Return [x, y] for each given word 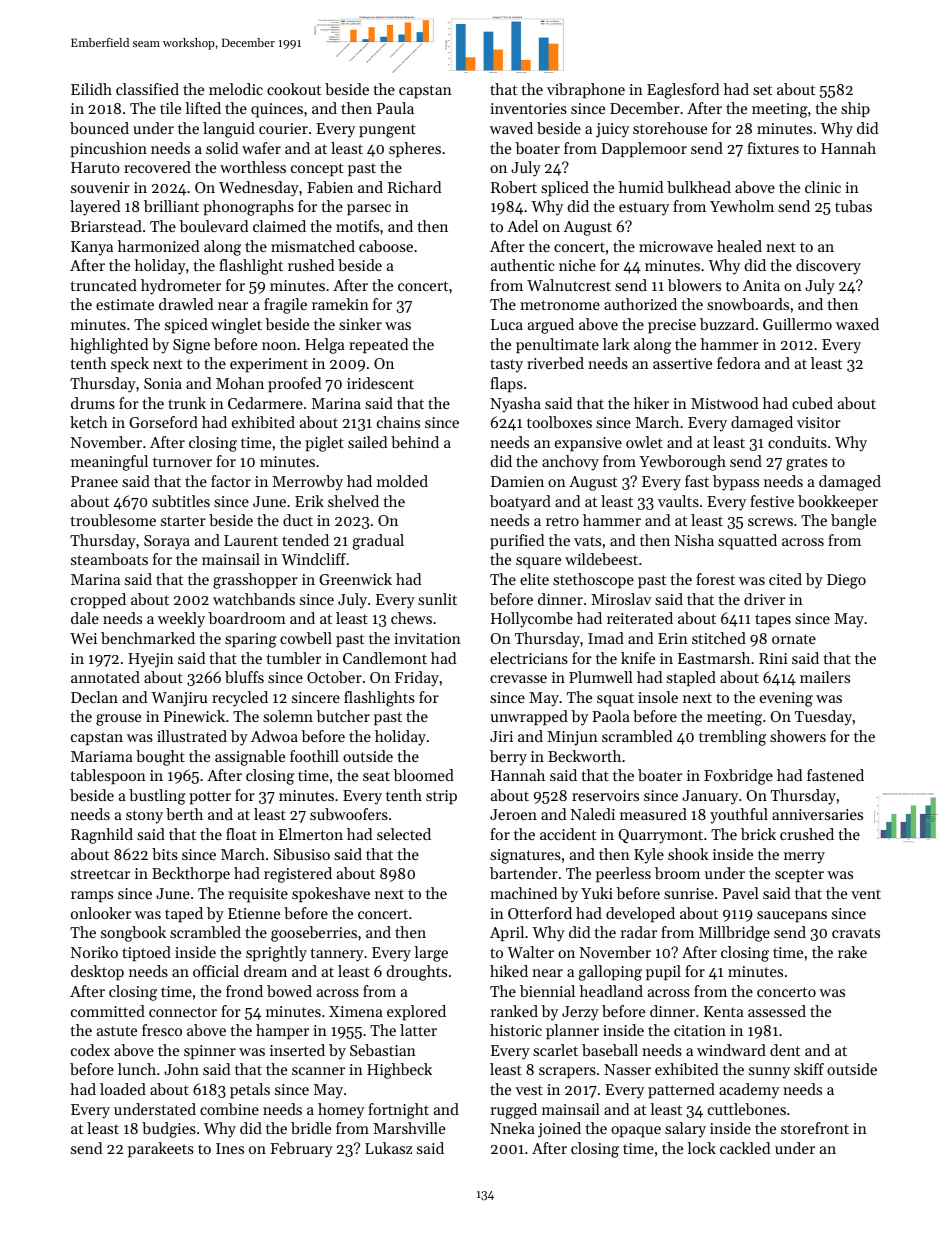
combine [229, 1109]
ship [855, 109]
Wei [83, 638]
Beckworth [584, 756]
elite [534, 579]
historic [516, 1030]
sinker [360, 324]
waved [511, 128]
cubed [812, 403]
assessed [777, 1011]
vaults [678, 501]
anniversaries [817, 814]
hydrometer [181, 287]
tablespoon [108, 776]
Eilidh [91, 89]
